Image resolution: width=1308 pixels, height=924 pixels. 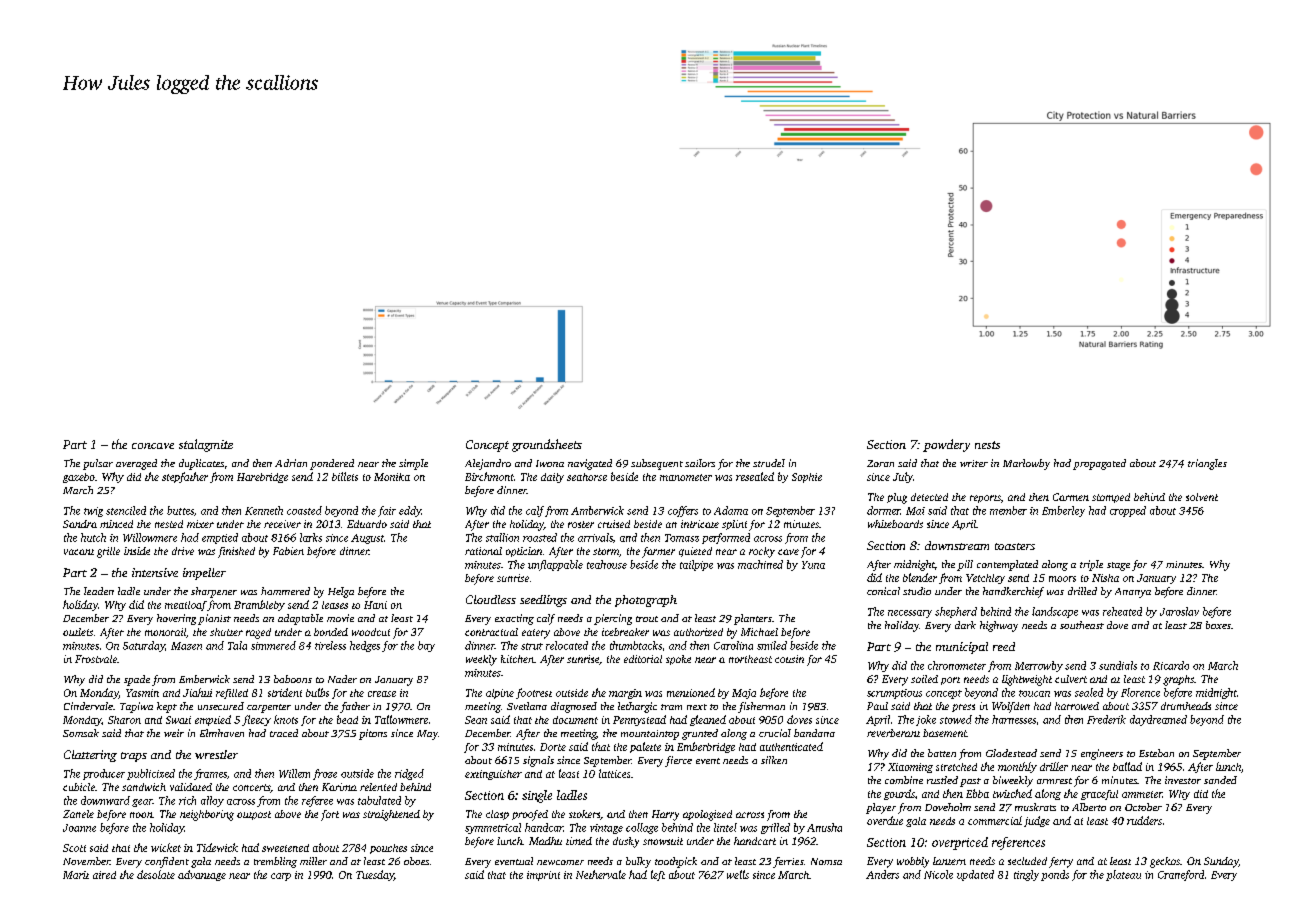 What do you see at coordinates (761, 707) in the document?
I see `fisherman` at bounding box center [761, 707].
